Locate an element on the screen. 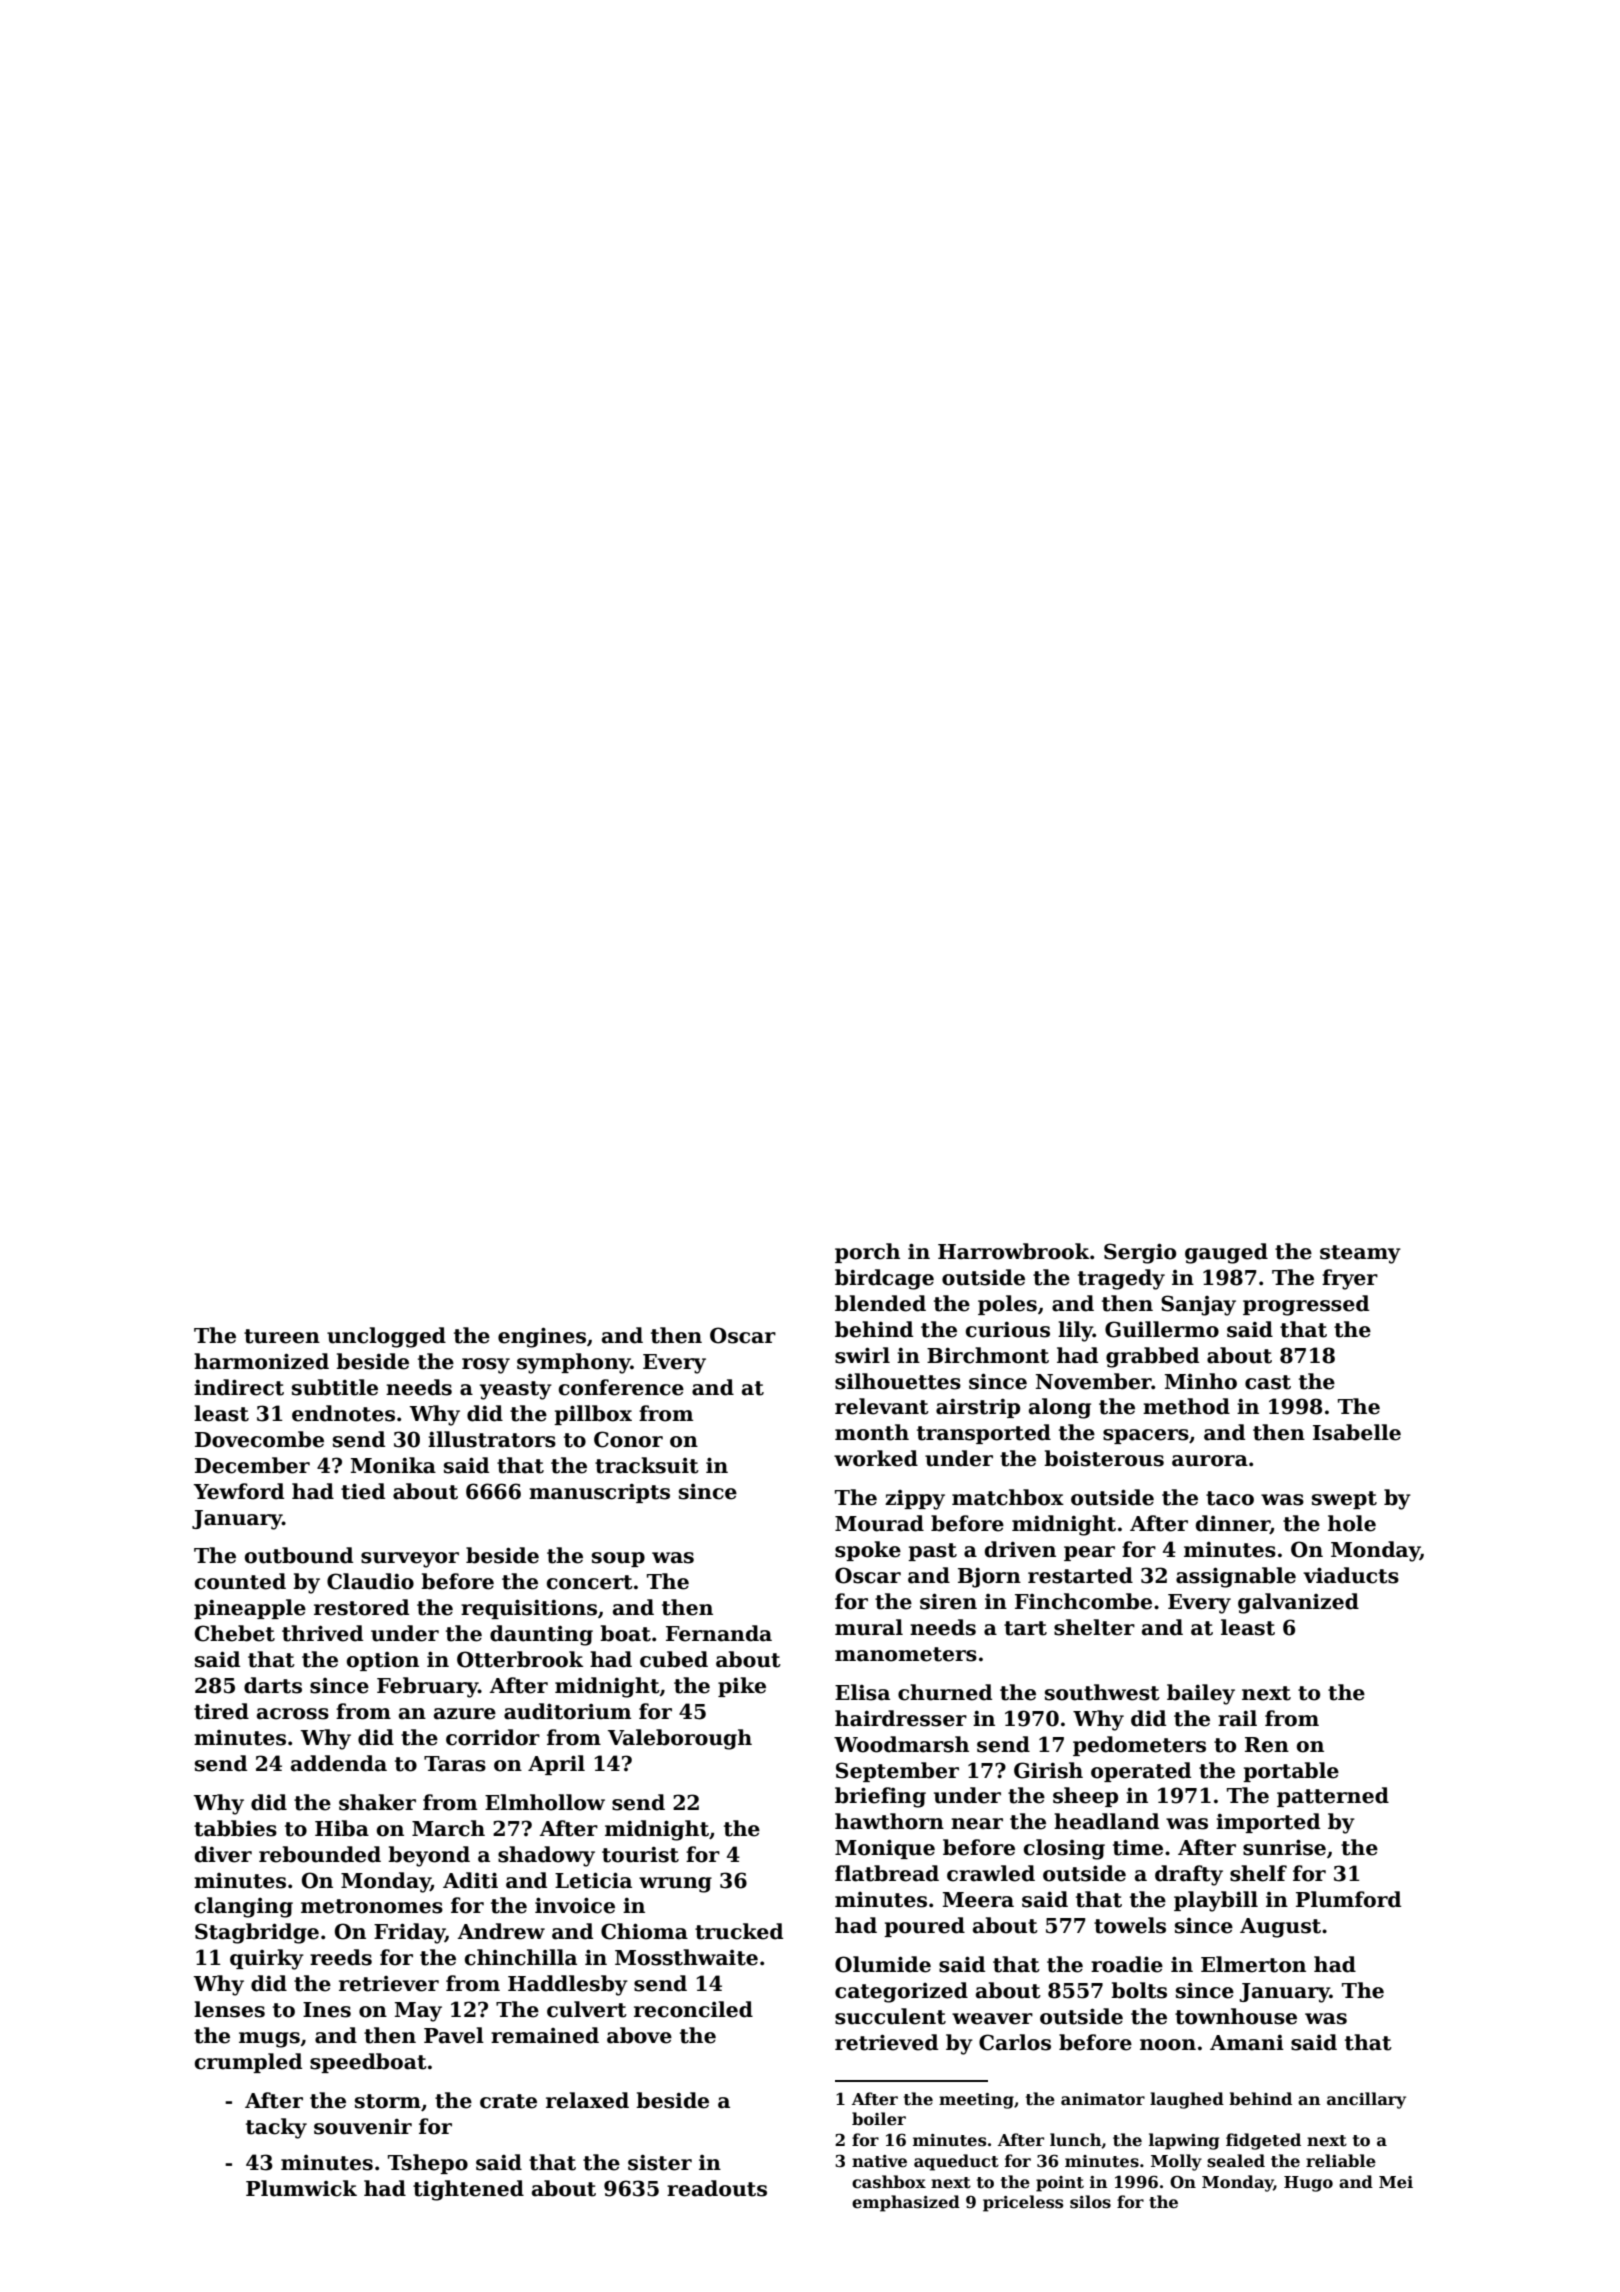  endnotes is located at coordinates (343, 1413).
